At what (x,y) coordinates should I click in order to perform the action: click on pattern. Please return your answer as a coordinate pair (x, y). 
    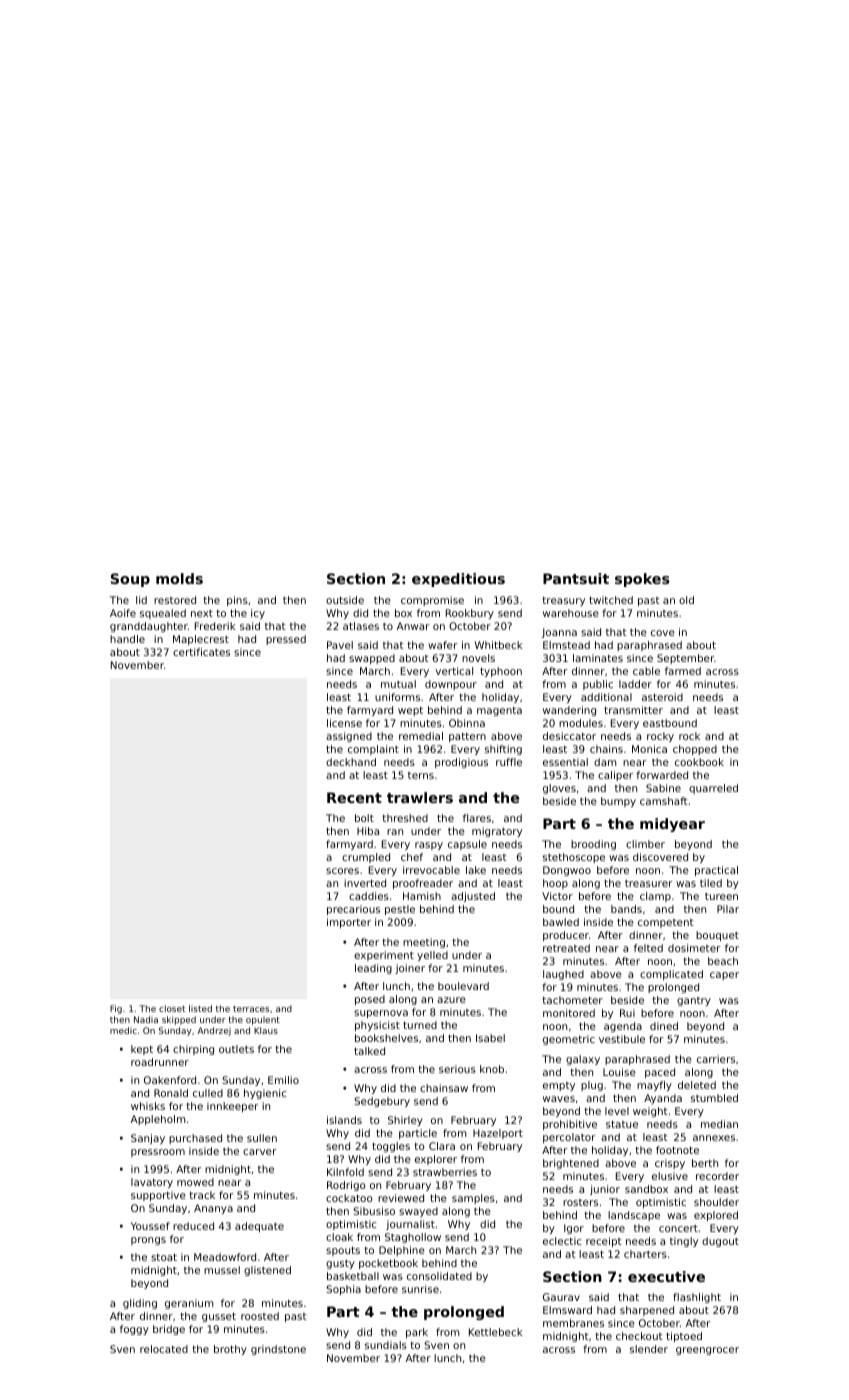
    Looking at the image, I should click on (467, 737).
